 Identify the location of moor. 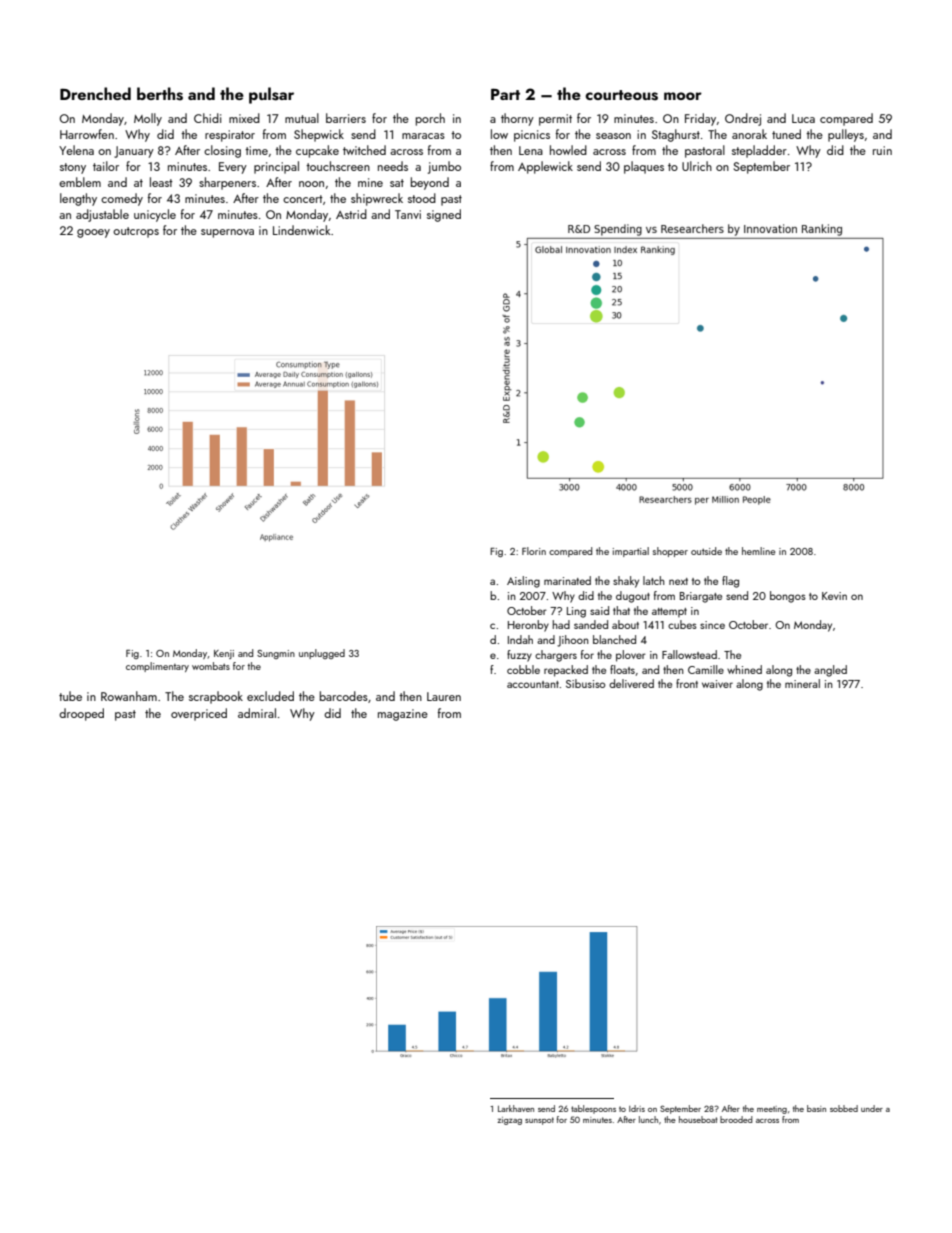
(683, 96).
